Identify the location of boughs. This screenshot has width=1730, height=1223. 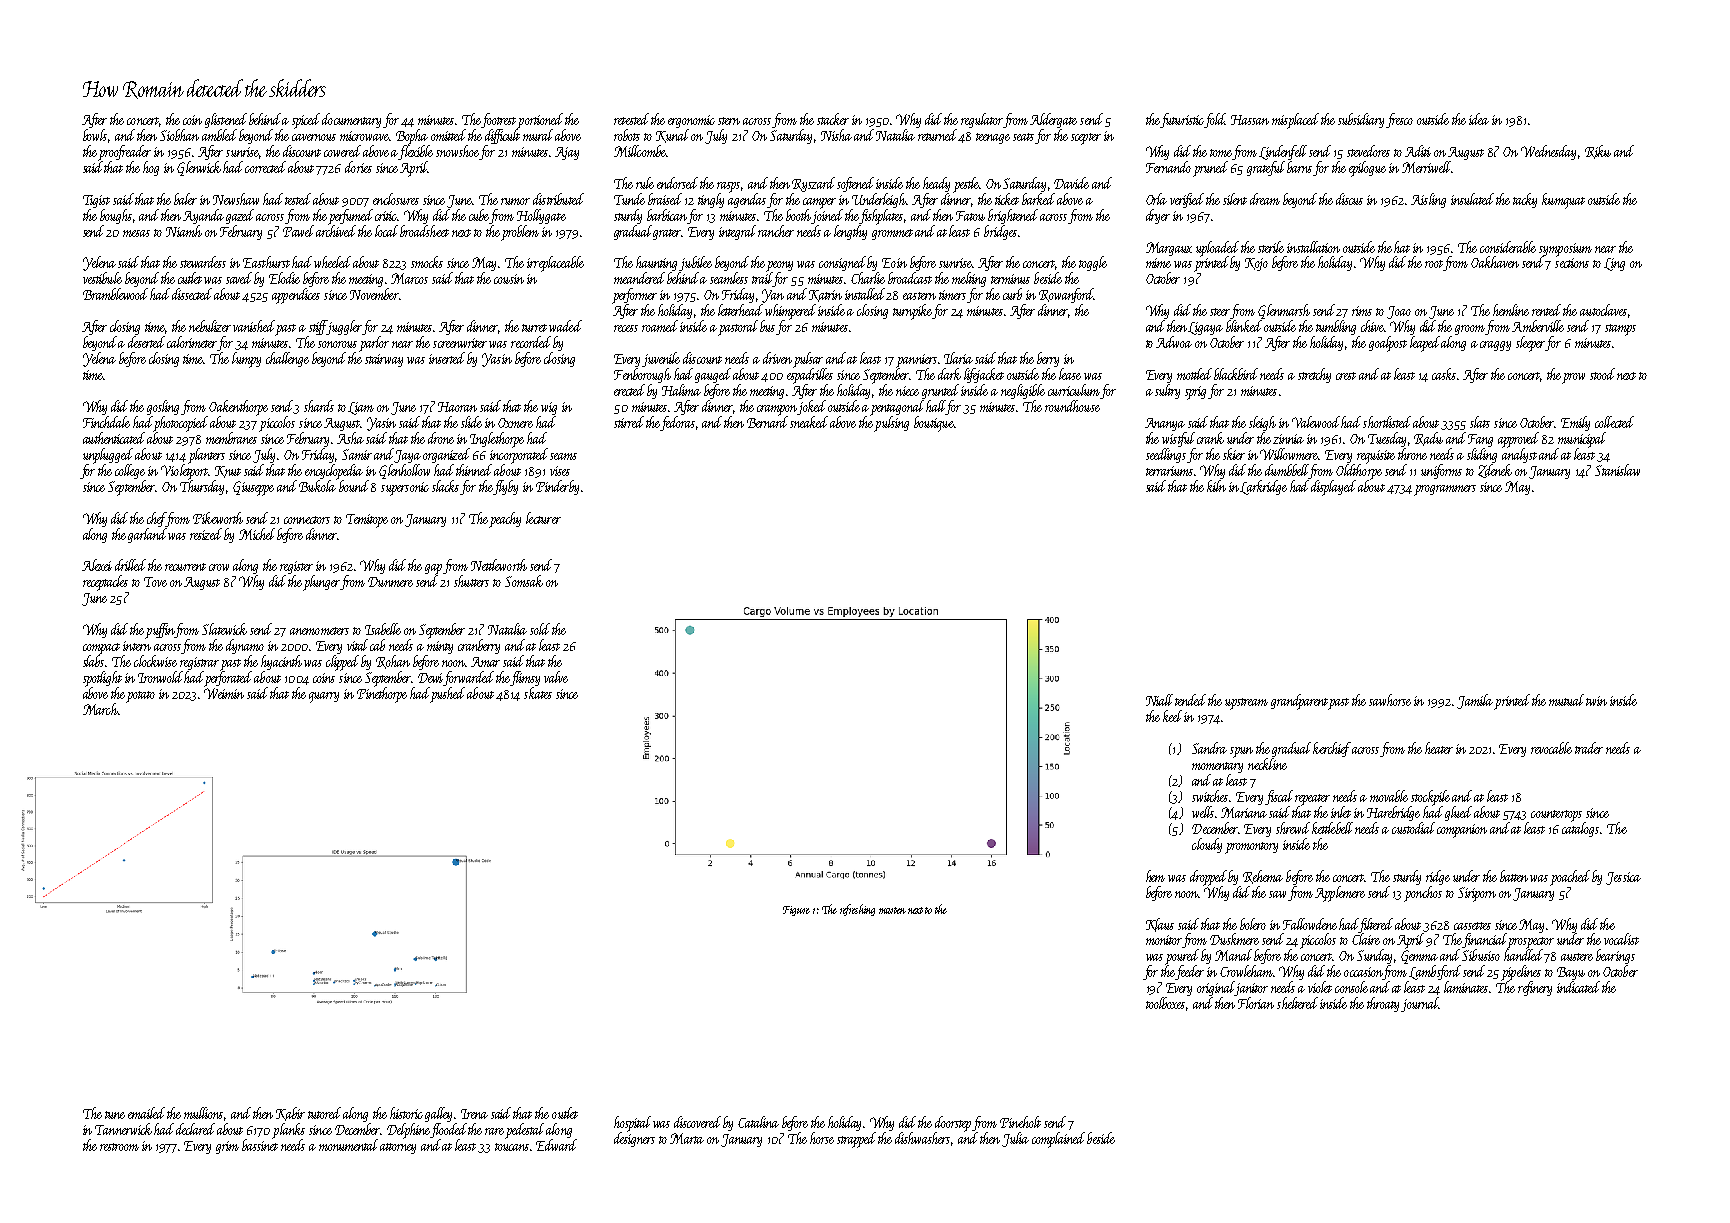
(116, 216).
